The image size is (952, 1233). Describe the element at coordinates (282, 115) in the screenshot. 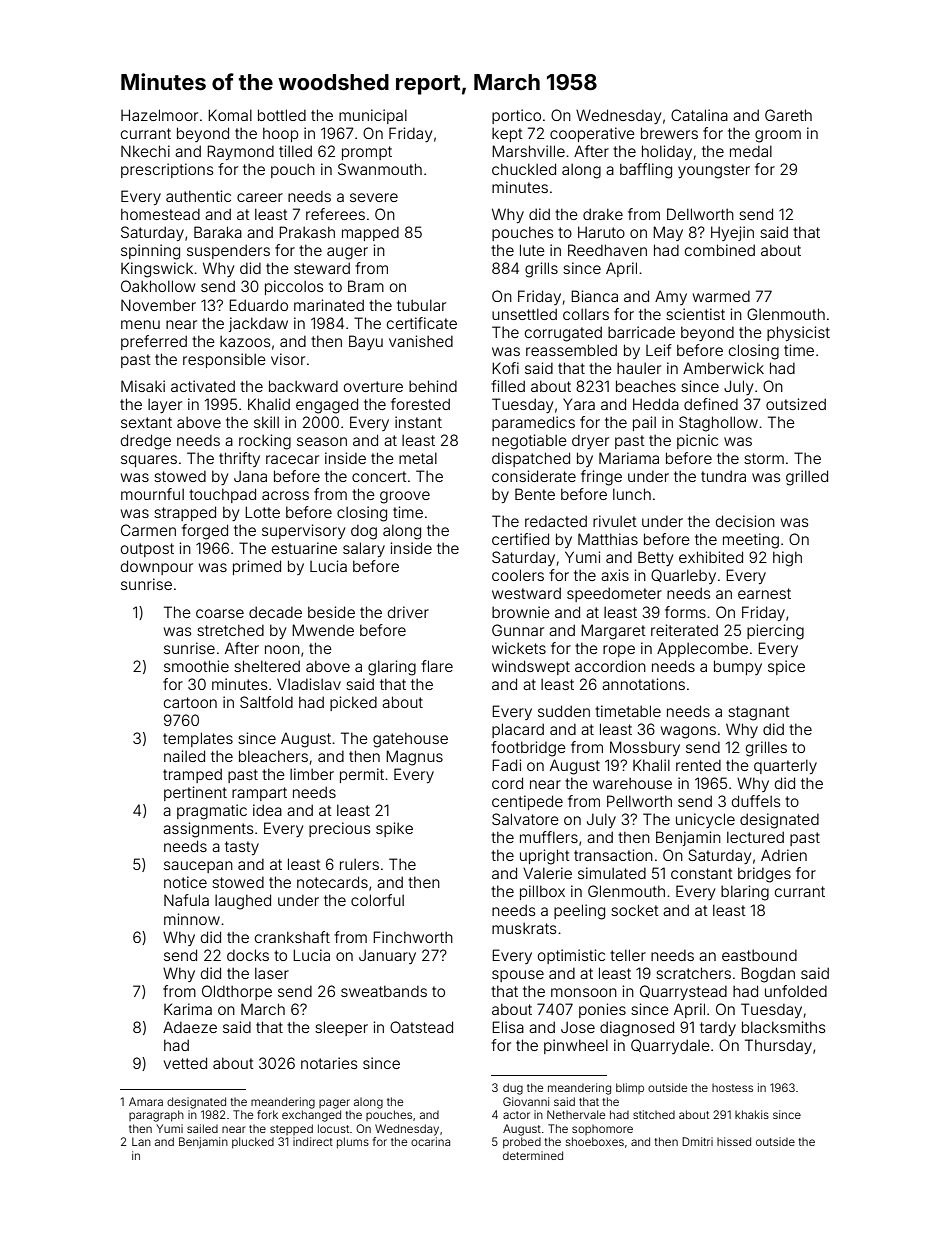

I see `bottled` at that location.
